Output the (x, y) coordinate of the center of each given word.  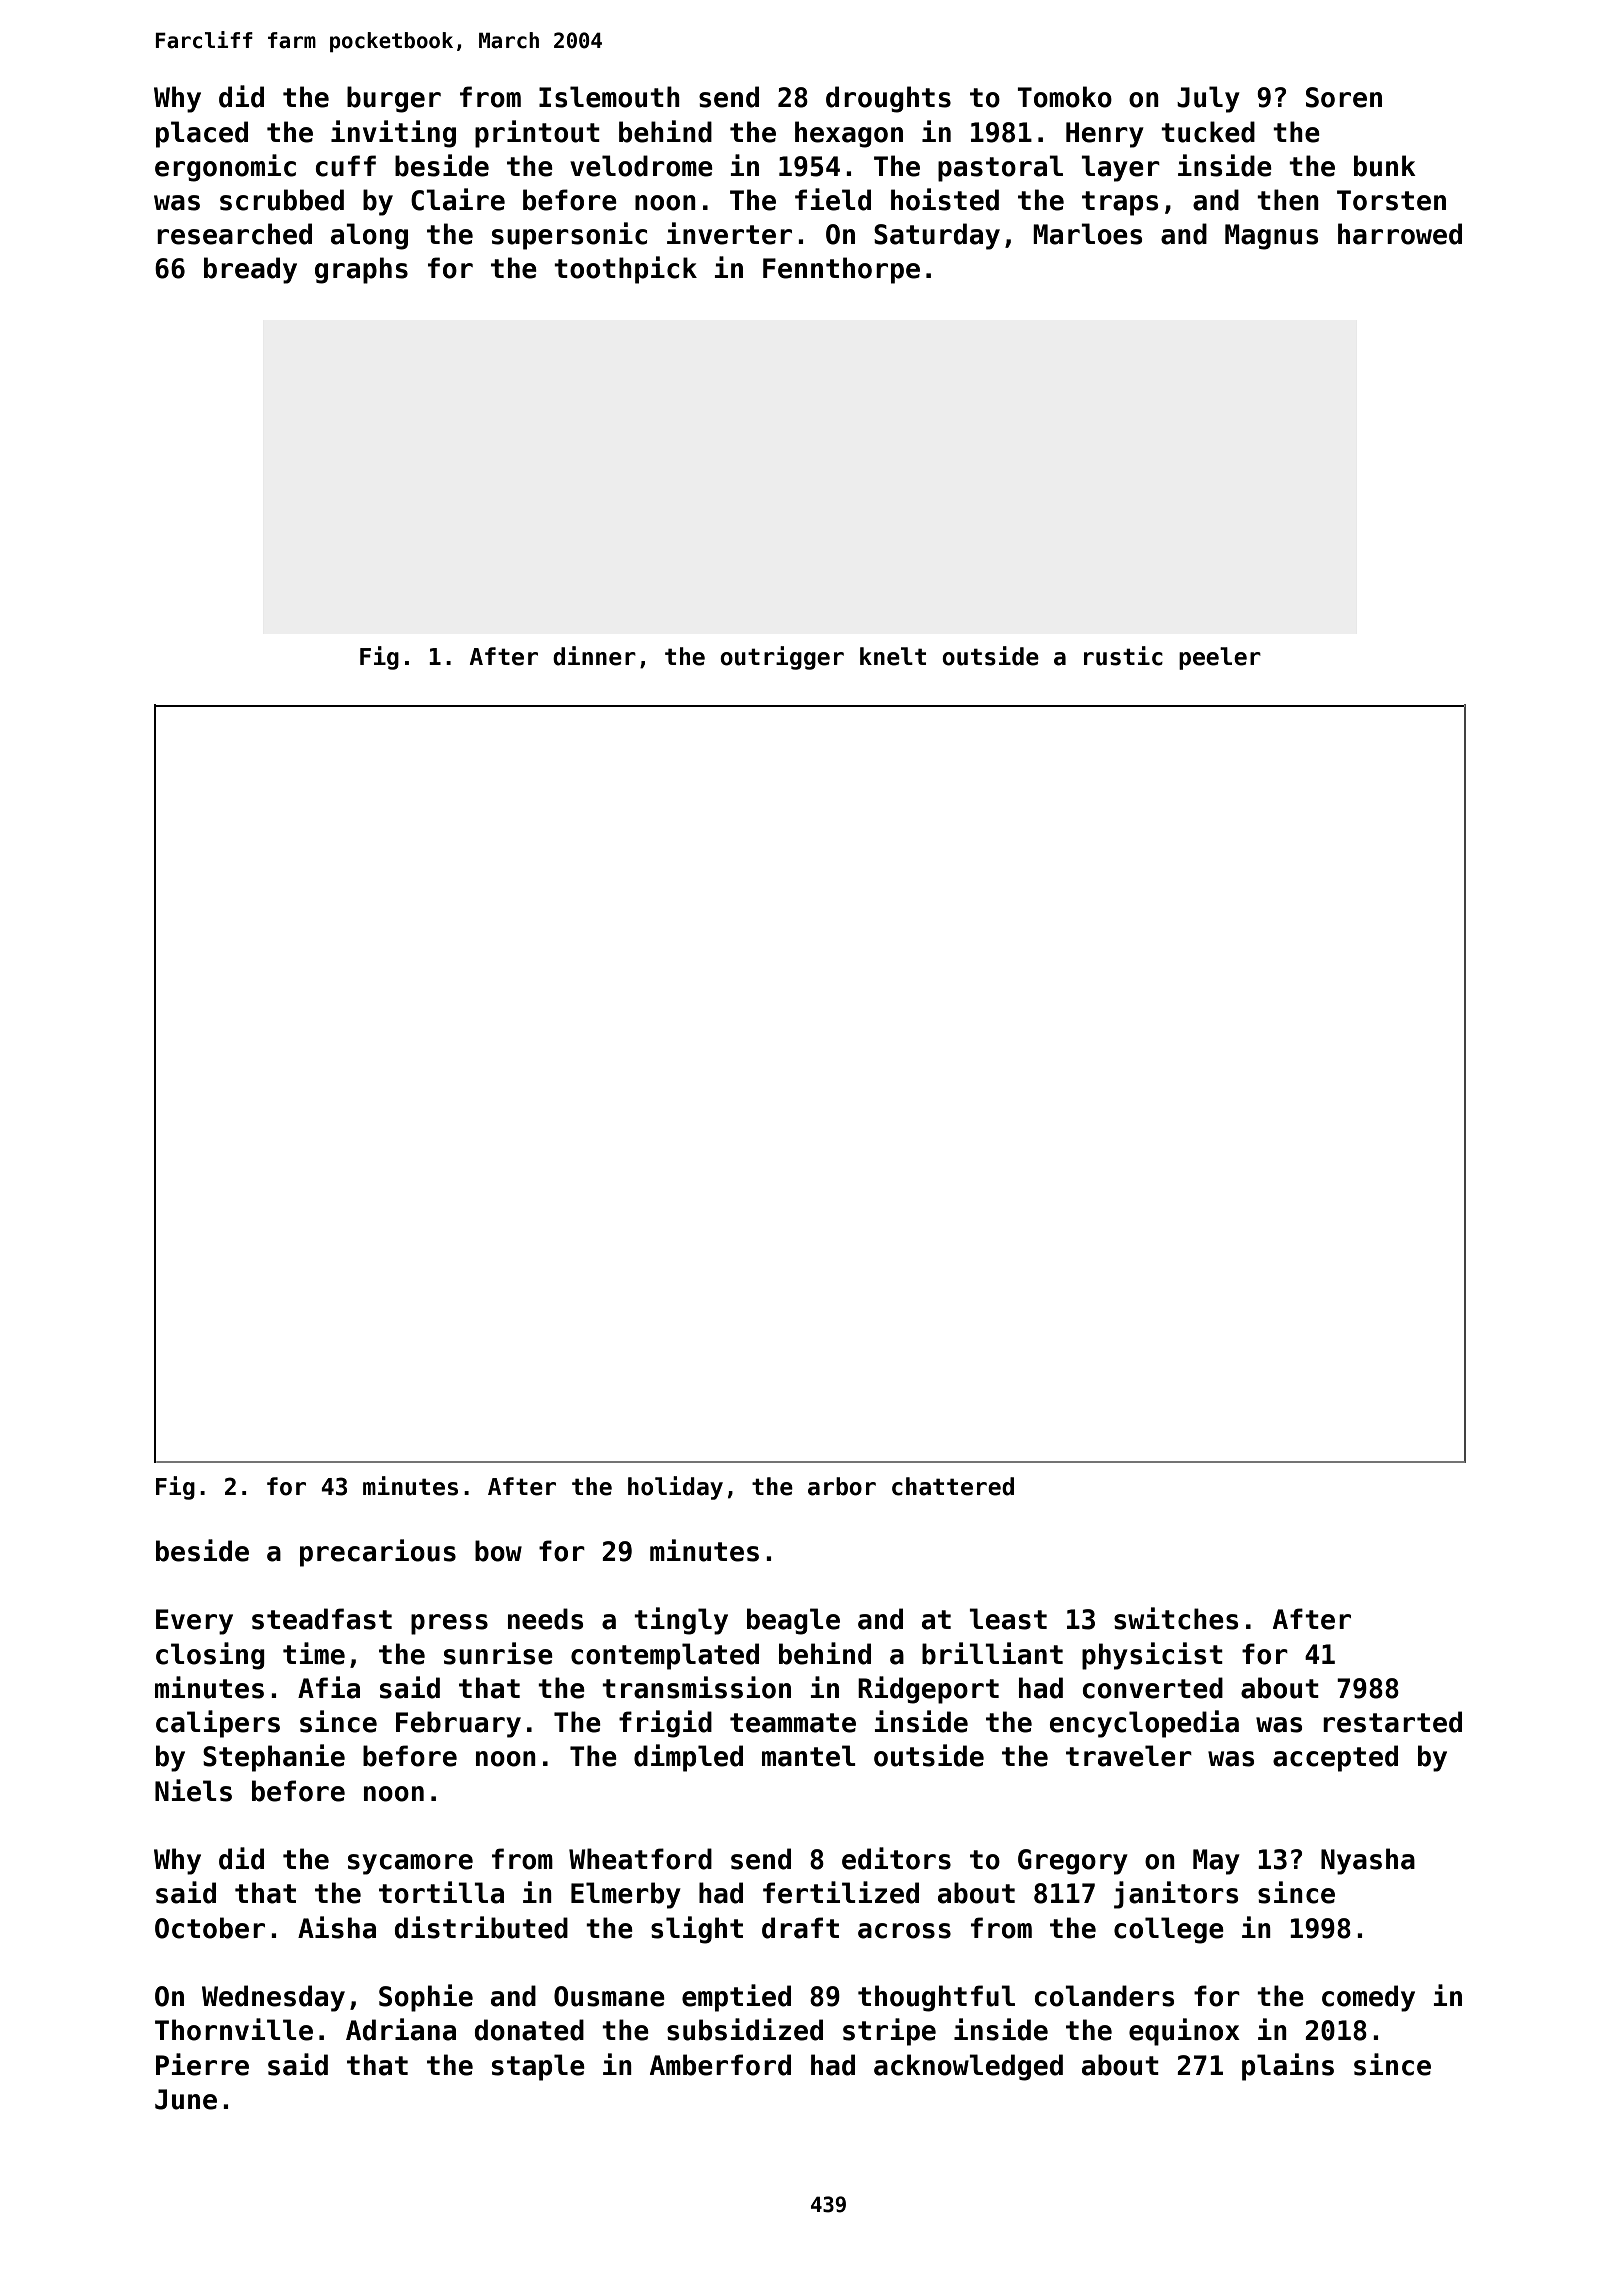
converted (1153, 1688)
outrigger (782, 658)
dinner (594, 656)
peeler (1220, 658)
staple (538, 2067)
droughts (888, 99)
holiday (675, 1488)
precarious (378, 1553)
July (1208, 99)
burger (394, 99)
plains (1288, 2067)
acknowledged (968, 2067)
